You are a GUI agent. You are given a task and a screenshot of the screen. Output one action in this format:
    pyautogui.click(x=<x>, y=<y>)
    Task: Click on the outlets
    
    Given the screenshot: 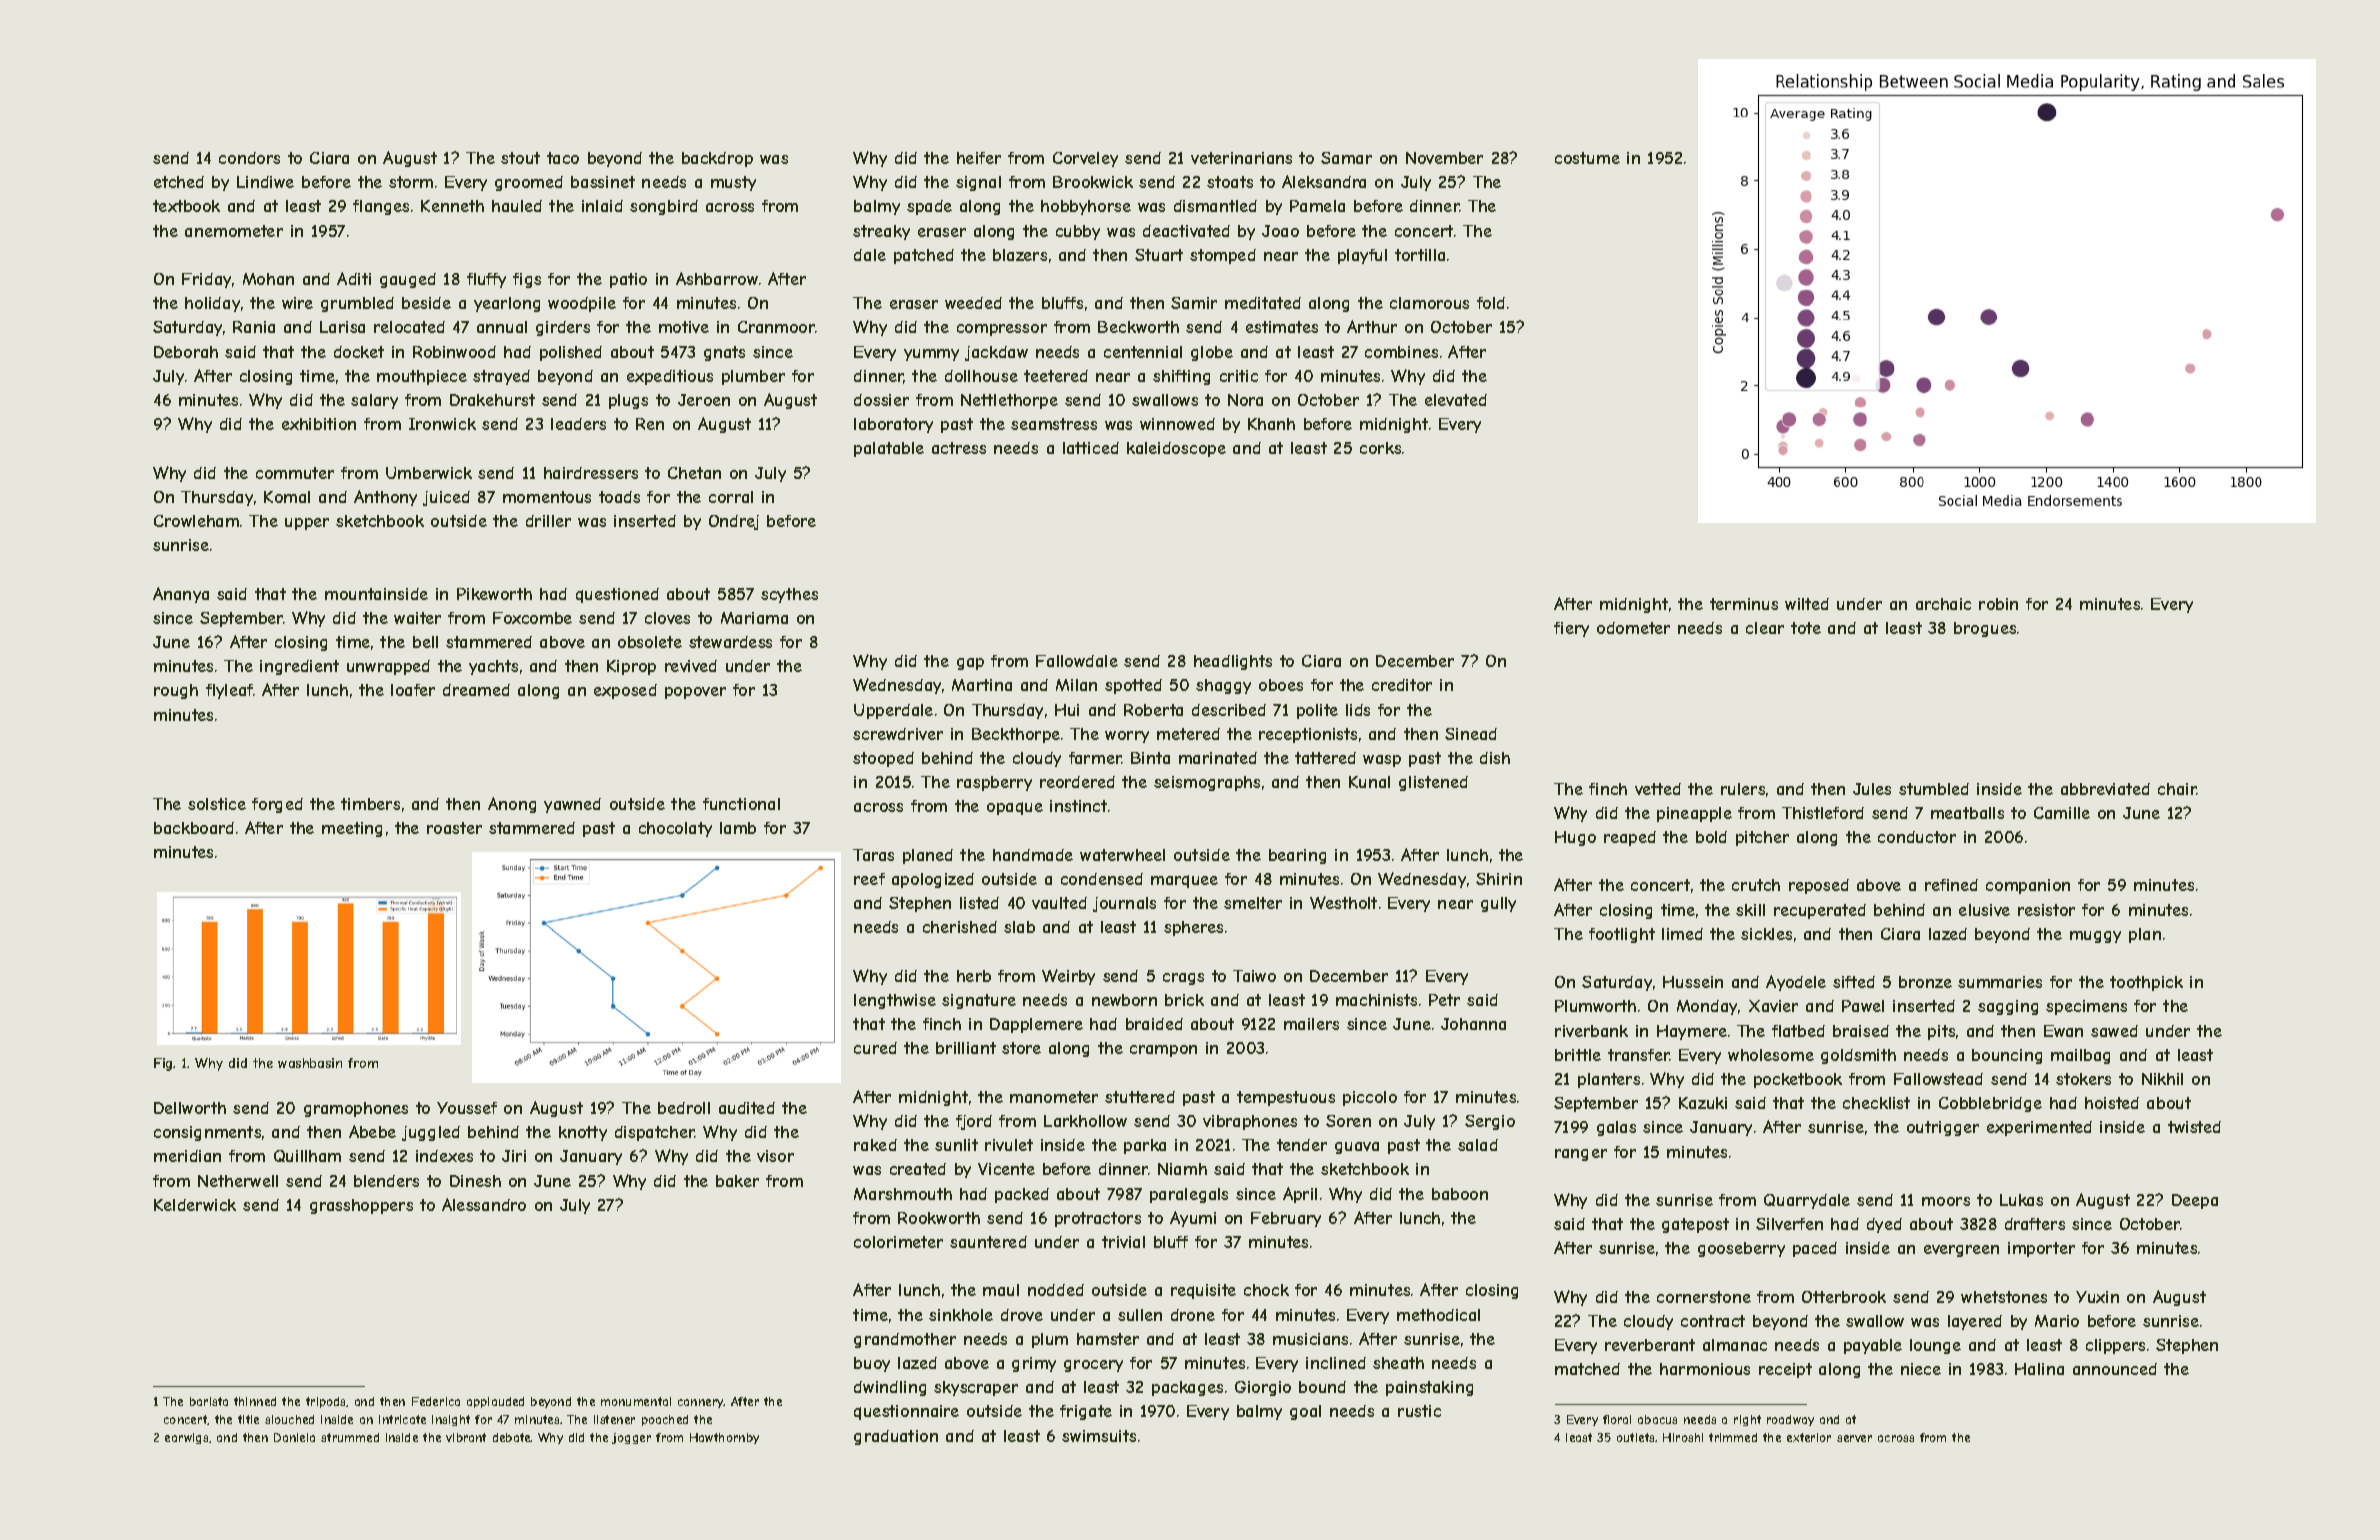 What is the action you would take?
    pyautogui.click(x=1636, y=1437)
